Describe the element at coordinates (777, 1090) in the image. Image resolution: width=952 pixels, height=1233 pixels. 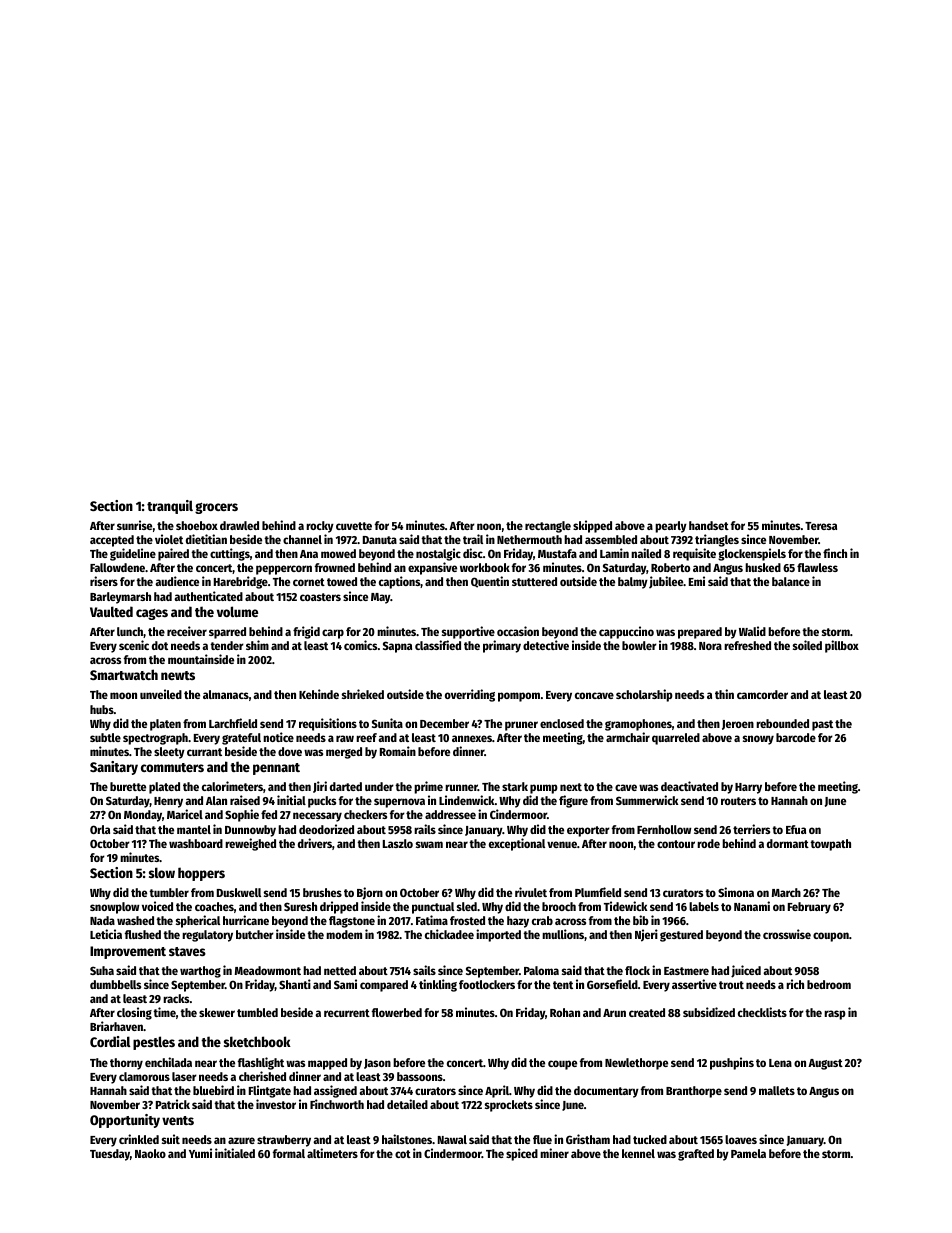
I see `mallets` at that location.
